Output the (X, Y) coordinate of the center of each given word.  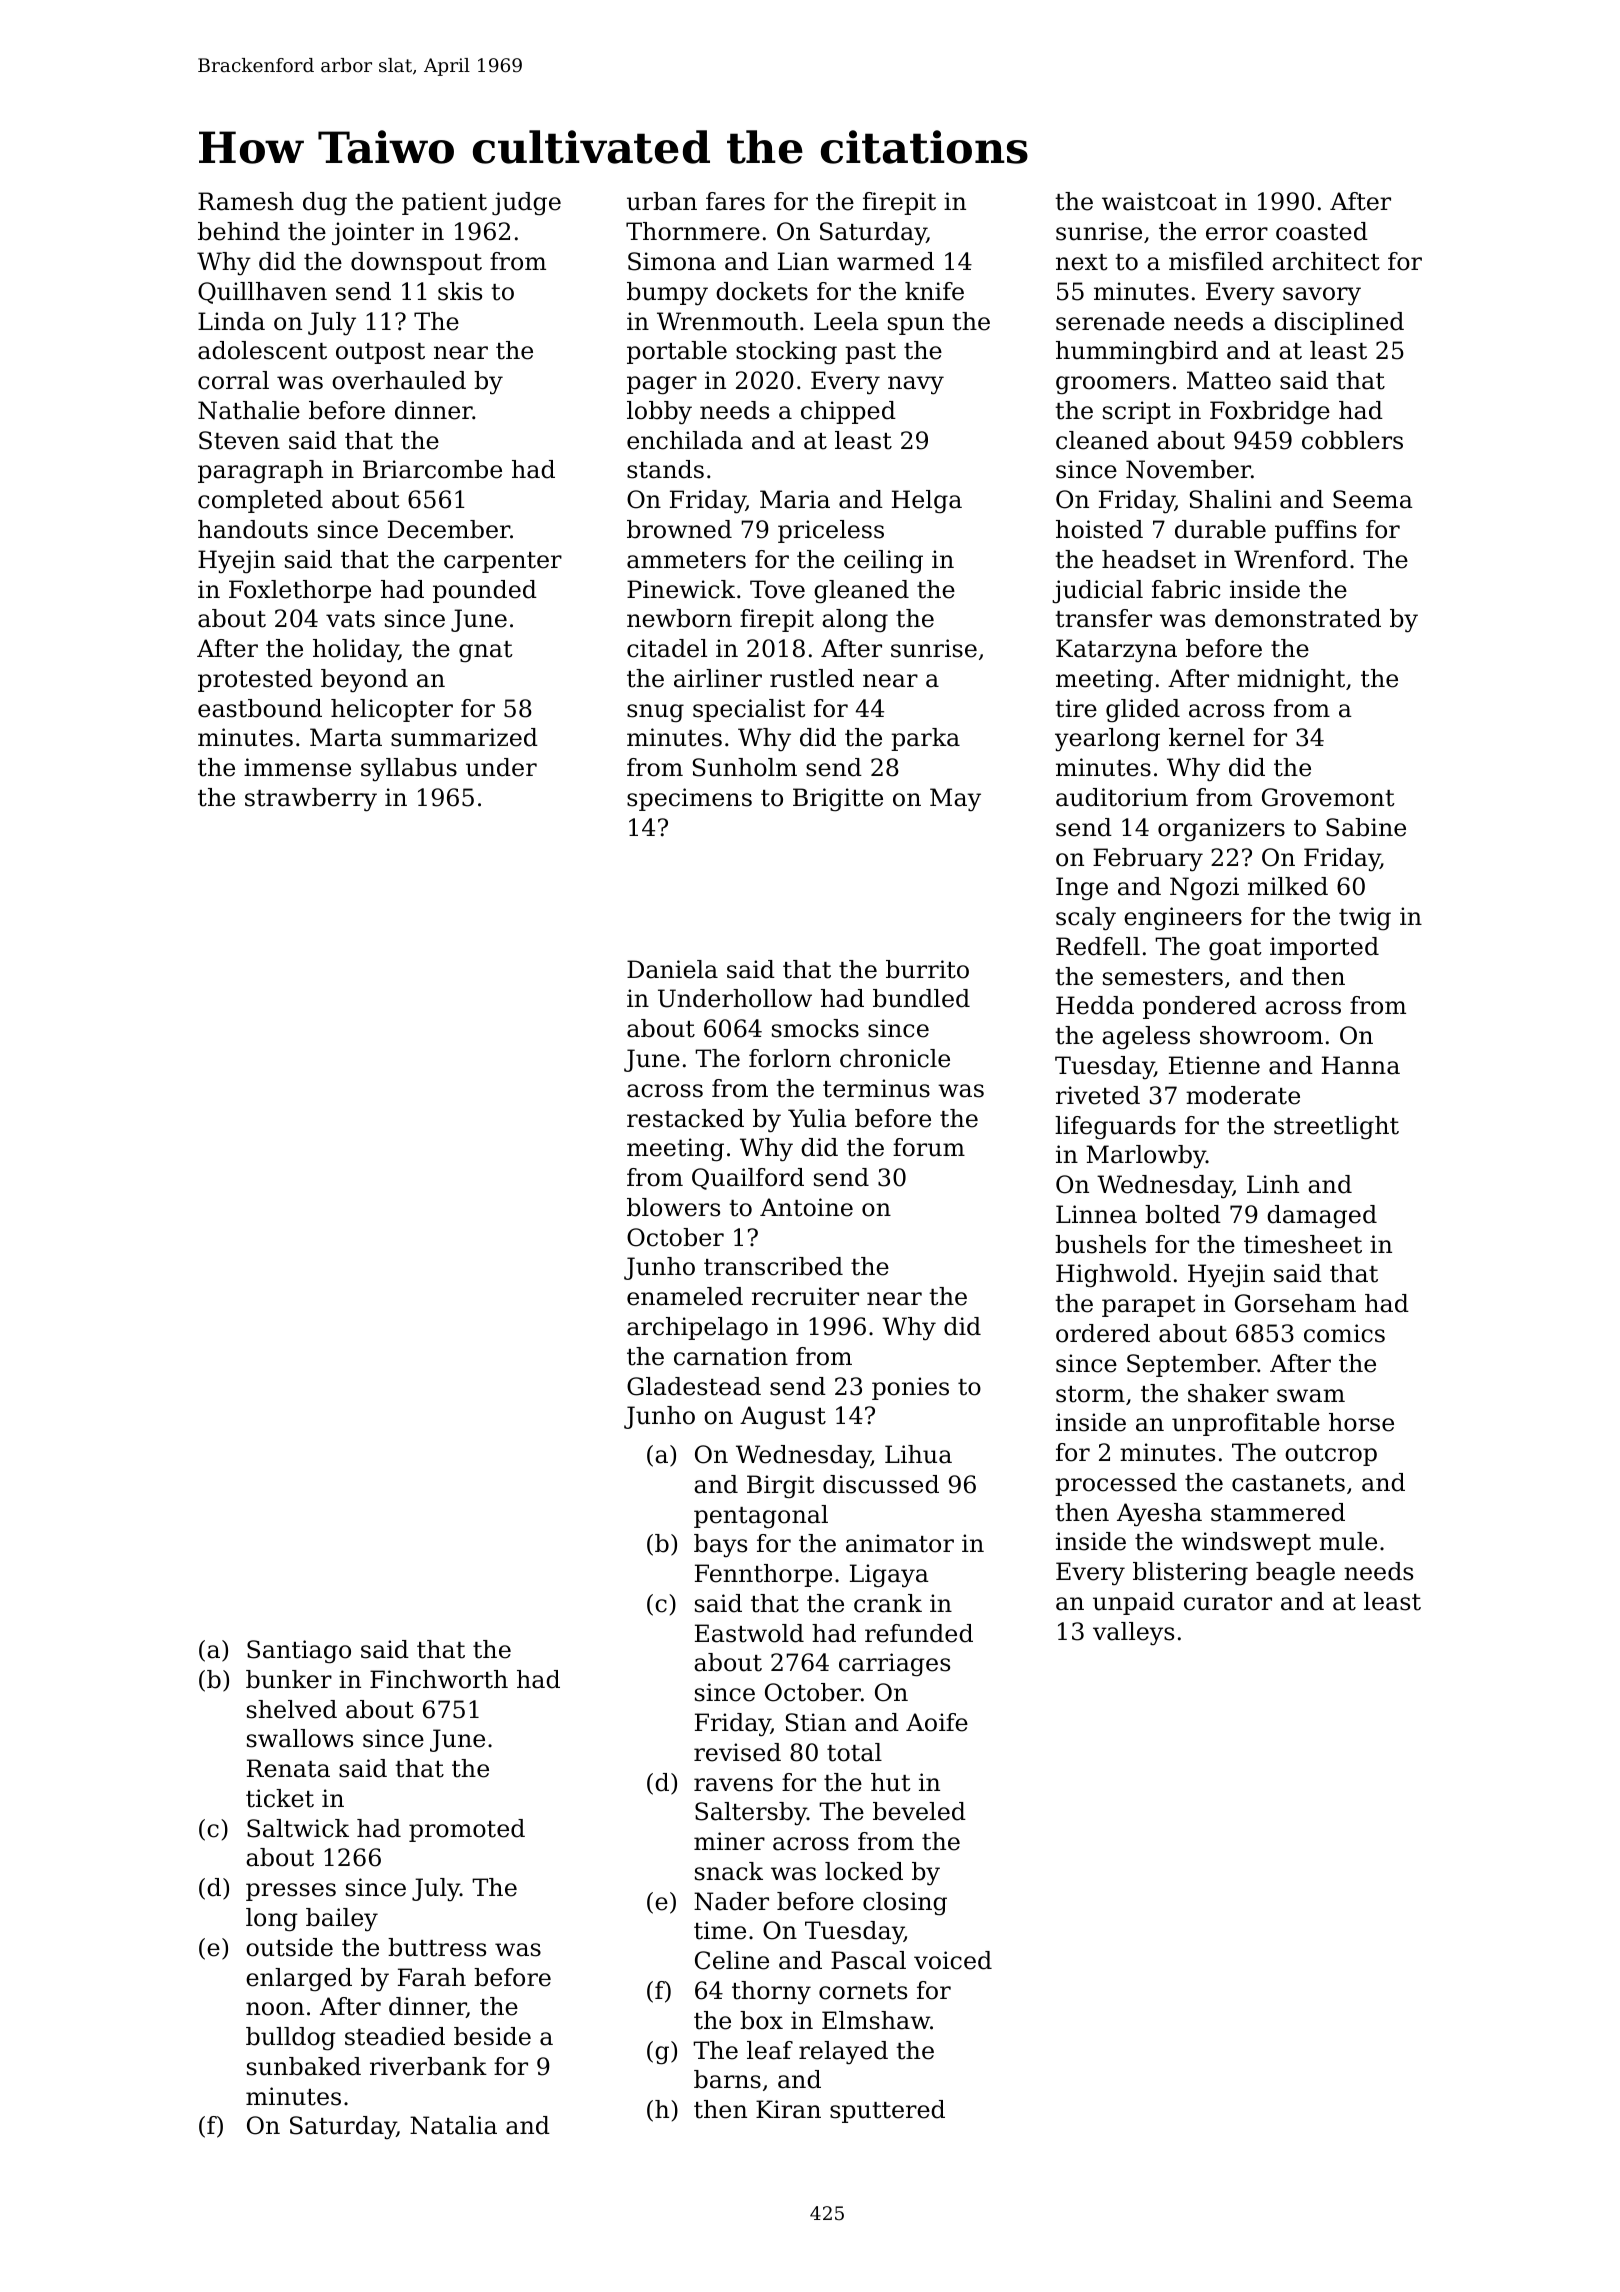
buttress (437, 1947)
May (955, 800)
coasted (1322, 231)
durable (1220, 529)
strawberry (311, 800)
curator (1228, 1602)
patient (444, 203)
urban (662, 201)
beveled (919, 1811)
